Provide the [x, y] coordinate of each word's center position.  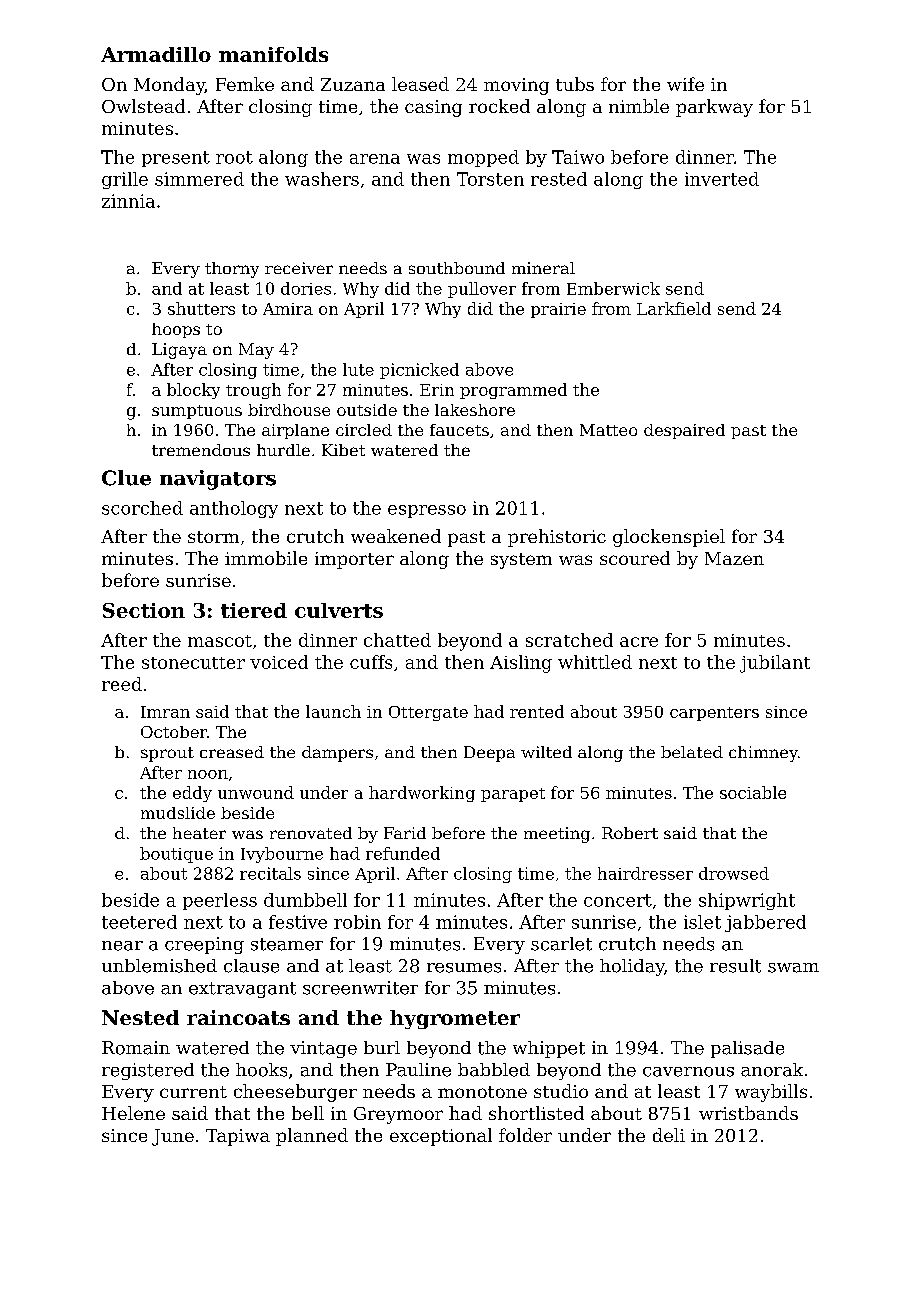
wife [685, 84]
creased [232, 752]
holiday [632, 967]
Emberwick [613, 288]
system [521, 561]
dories [306, 288]
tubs [575, 84]
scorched [142, 508]
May [256, 351]
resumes [464, 968]
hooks [261, 1070]
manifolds [273, 54]
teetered [139, 922]
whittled [595, 662]
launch [333, 711]
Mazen [734, 558]
